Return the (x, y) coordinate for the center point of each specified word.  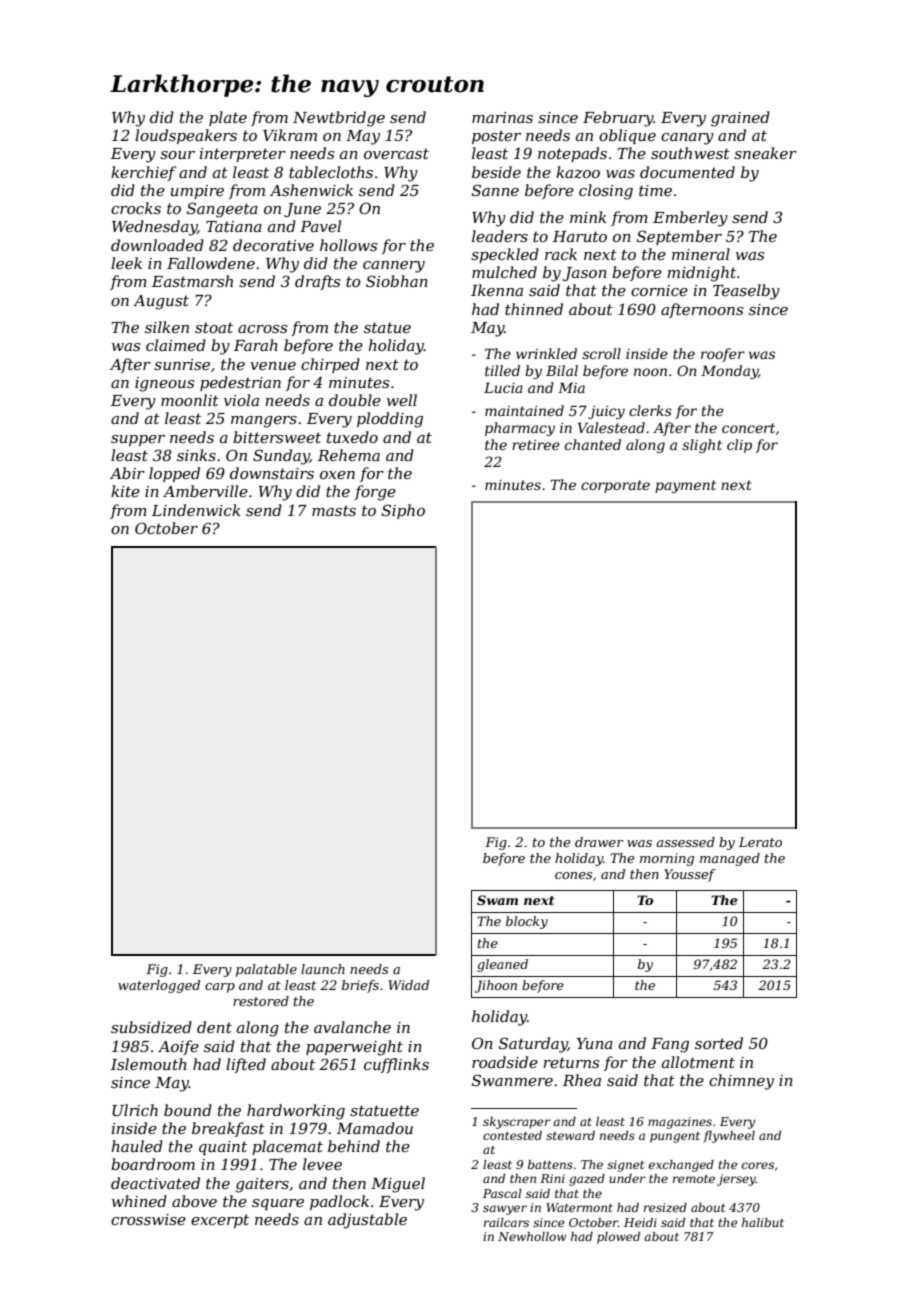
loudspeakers (186, 136)
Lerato (760, 842)
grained (740, 119)
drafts (317, 282)
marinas (502, 117)
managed (730, 859)
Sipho (403, 511)
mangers (264, 422)
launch (323, 969)
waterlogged (159, 986)
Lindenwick (196, 510)
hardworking (296, 1112)
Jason (585, 274)
